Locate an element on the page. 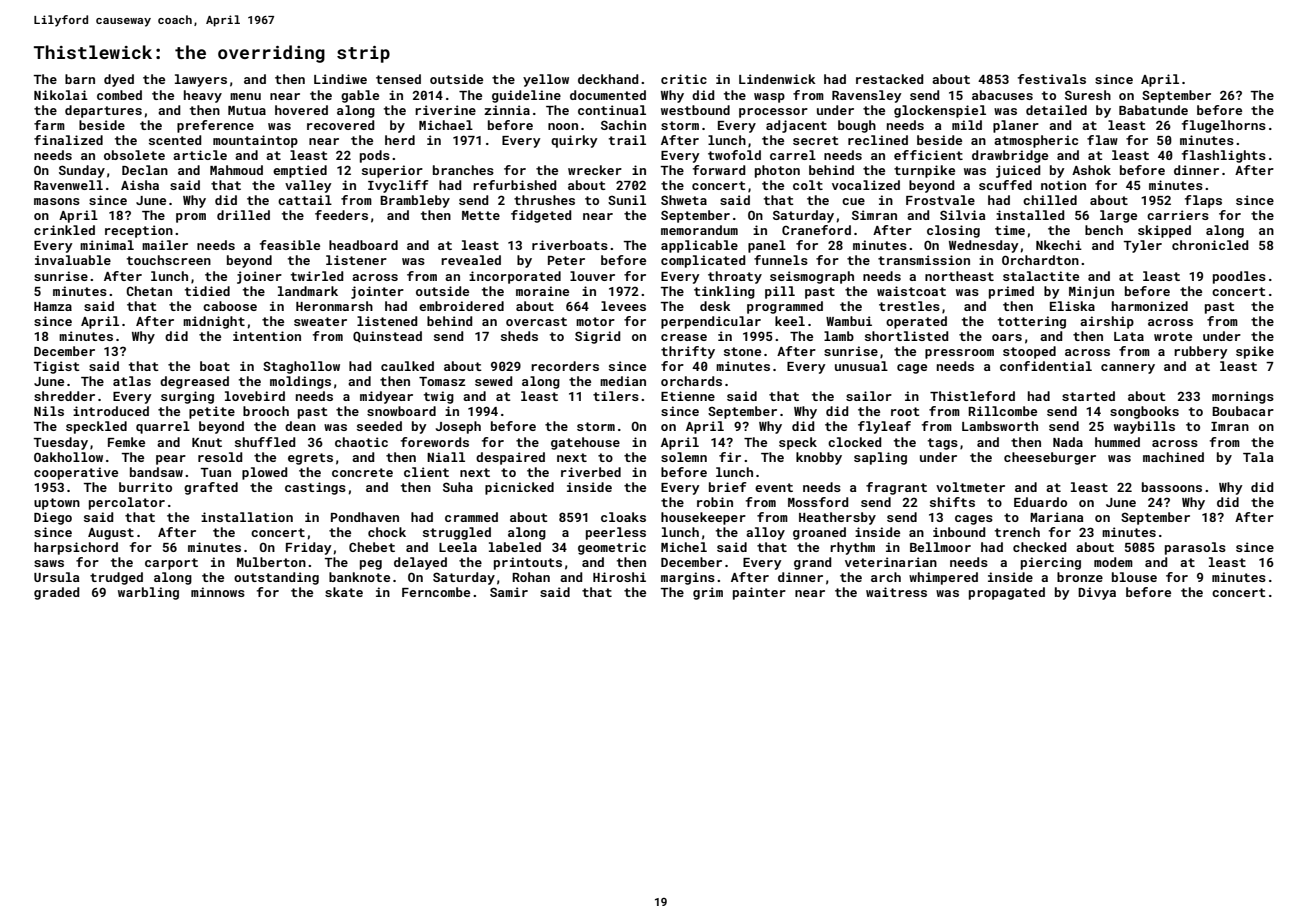 The width and height of the page is (1308, 924). graded is located at coordinates (56, 593).
